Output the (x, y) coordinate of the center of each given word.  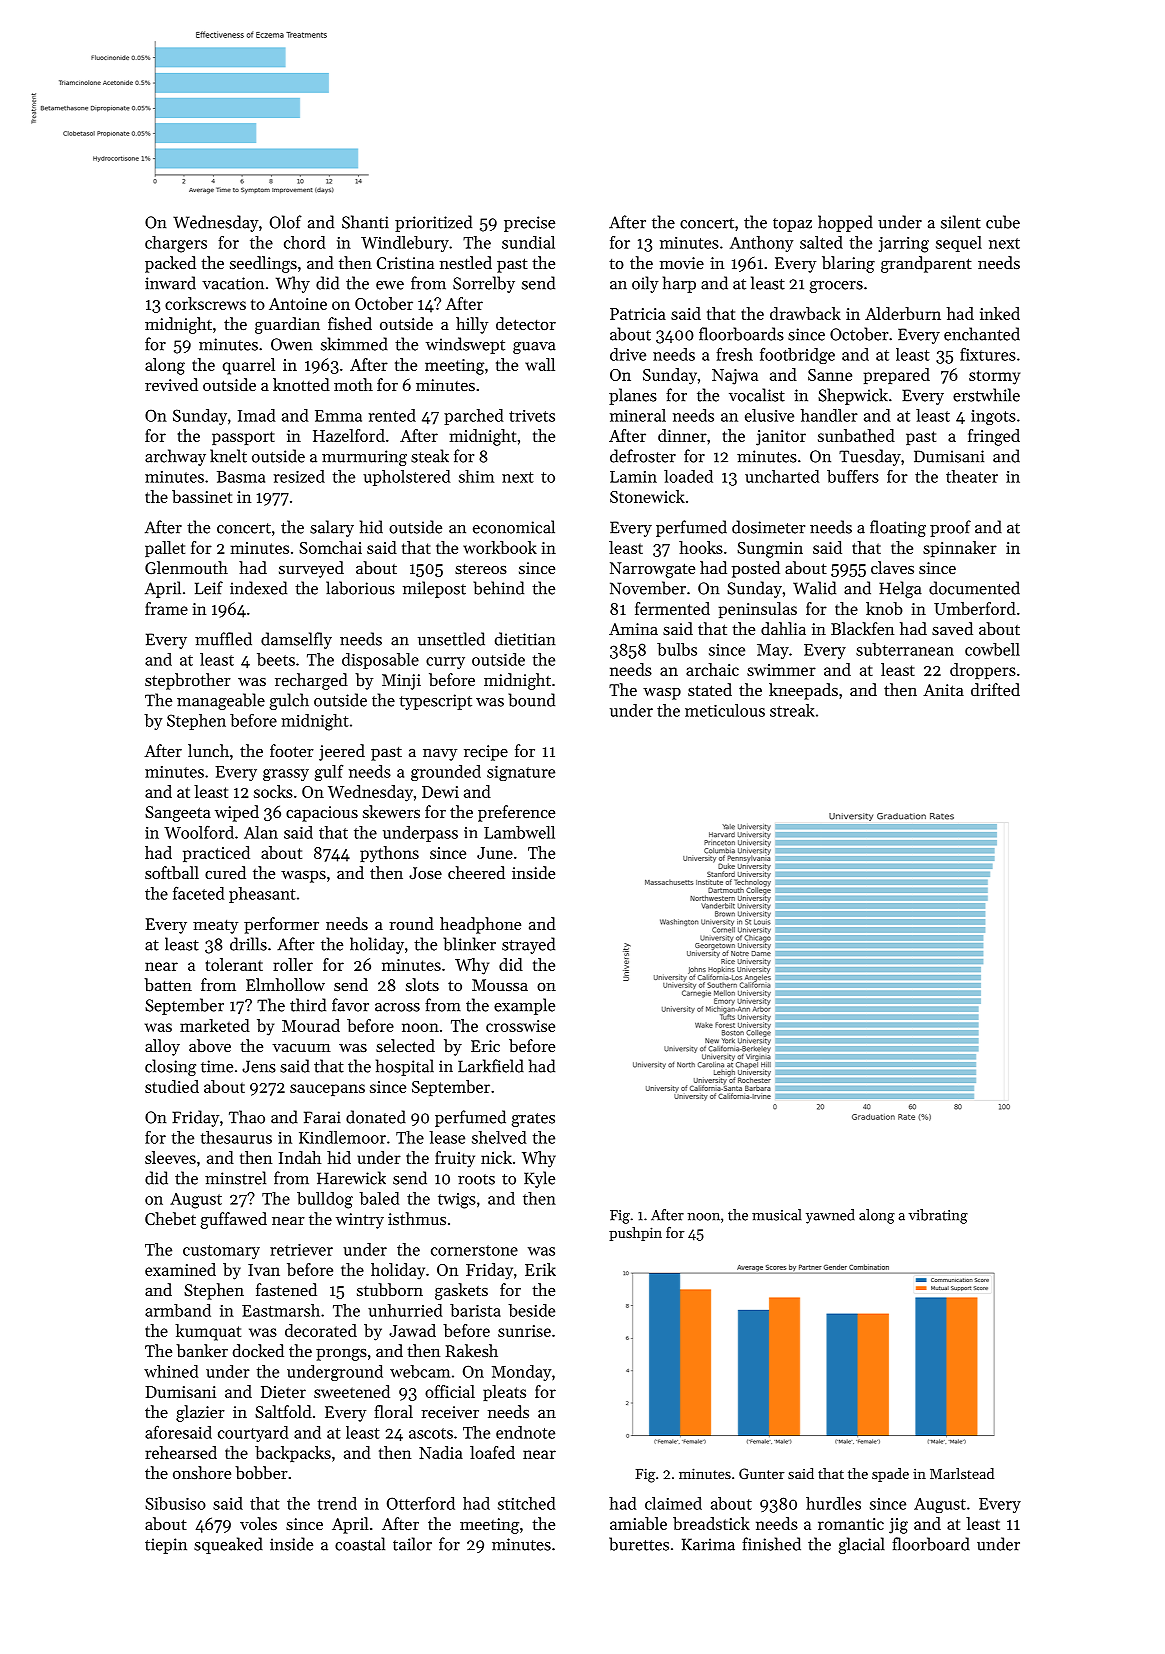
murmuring (364, 458)
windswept (465, 345)
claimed (673, 1503)
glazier (200, 1413)
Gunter (761, 1473)
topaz (792, 225)
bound (531, 700)
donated (376, 1117)
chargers (176, 244)
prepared (896, 376)
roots (476, 1179)
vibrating (938, 1216)
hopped (845, 223)
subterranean (905, 649)
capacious (322, 814)
